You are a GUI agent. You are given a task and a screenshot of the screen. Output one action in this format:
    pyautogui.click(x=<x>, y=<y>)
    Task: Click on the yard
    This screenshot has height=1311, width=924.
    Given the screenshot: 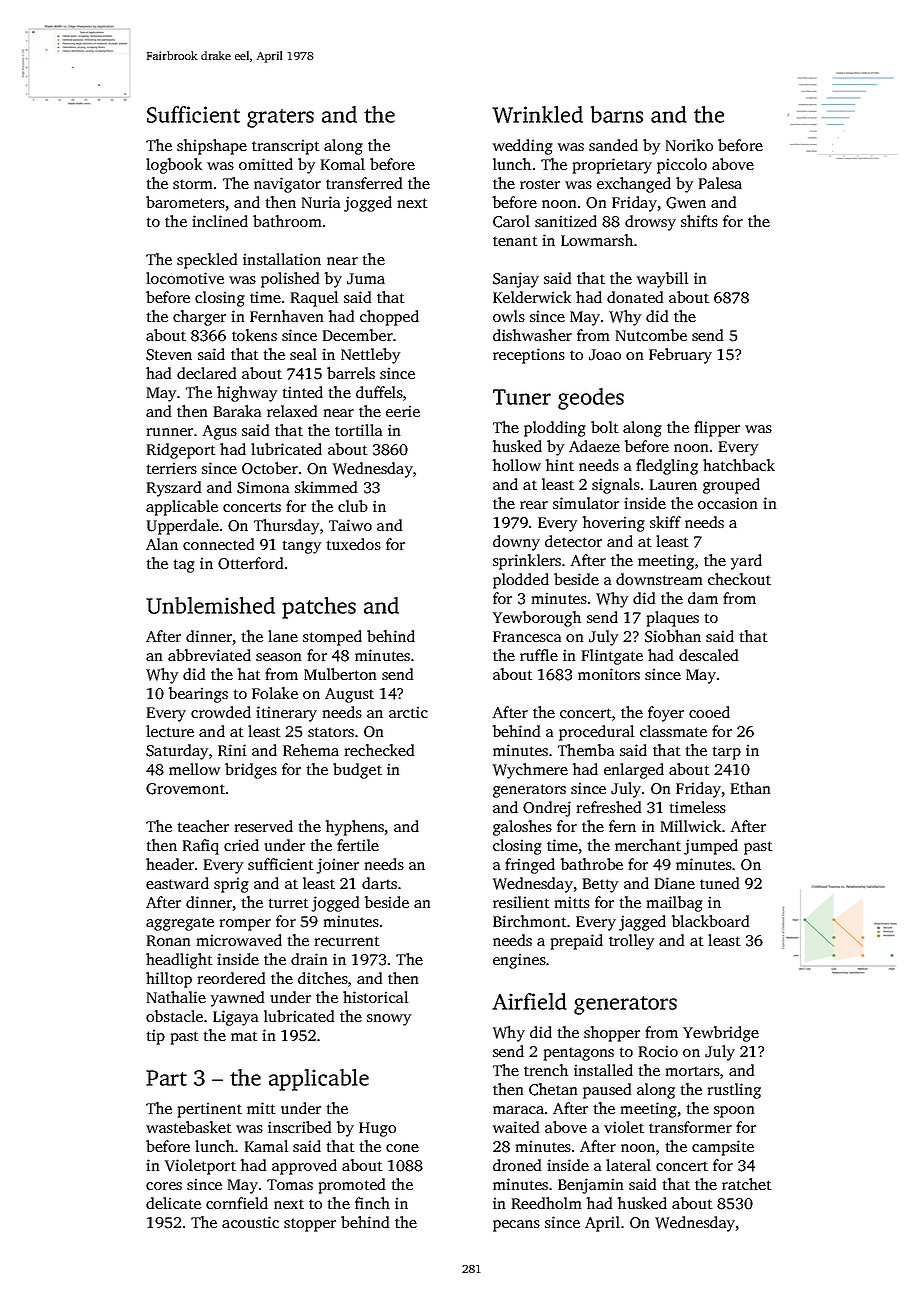 What is the action you would take?
    pyautogui.click(x=746, y=562)
